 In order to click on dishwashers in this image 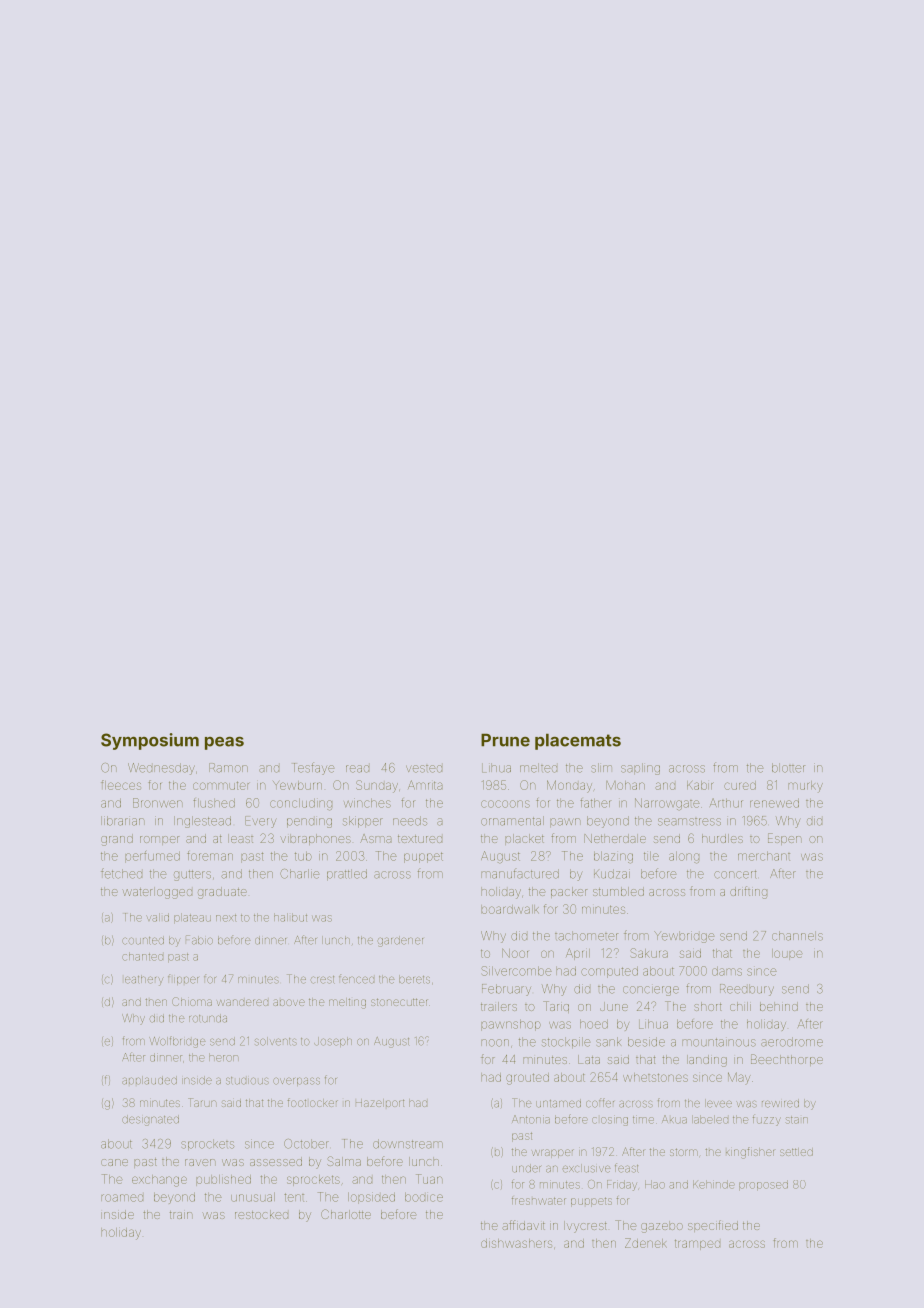, I will do `click(516, 1243)`.
